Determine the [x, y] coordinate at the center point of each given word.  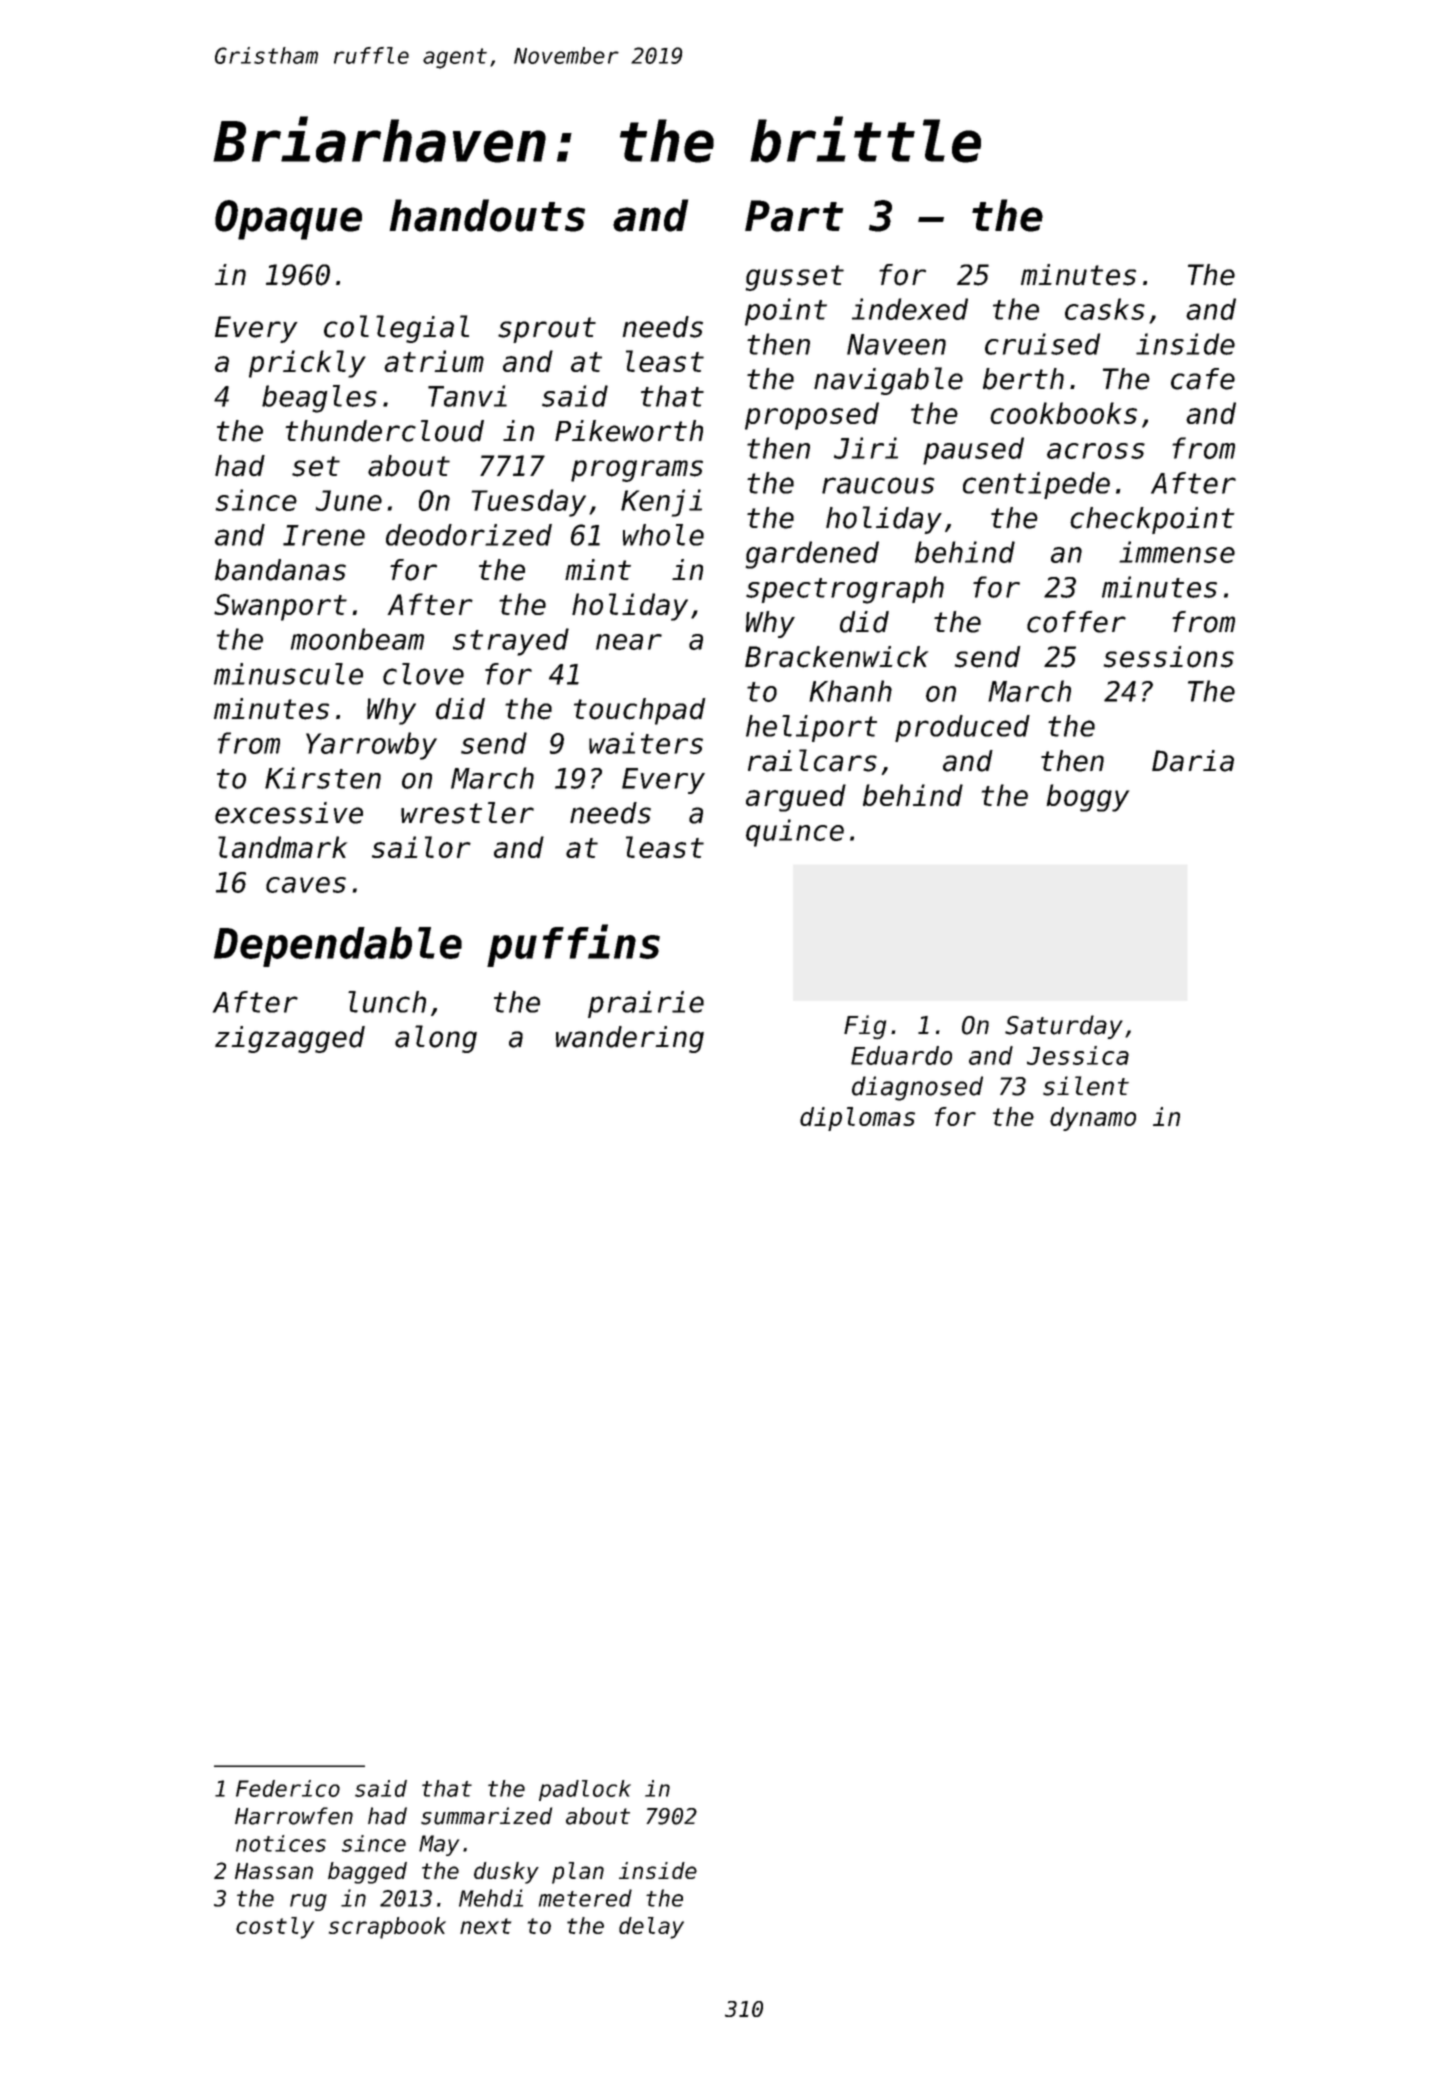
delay [651, 1928]
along [436, 1039]
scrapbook [387, 1928]
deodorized [469, 535]
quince [795, 833]
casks [1105, 309]
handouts [487, 215]
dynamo [1093, 1119]
